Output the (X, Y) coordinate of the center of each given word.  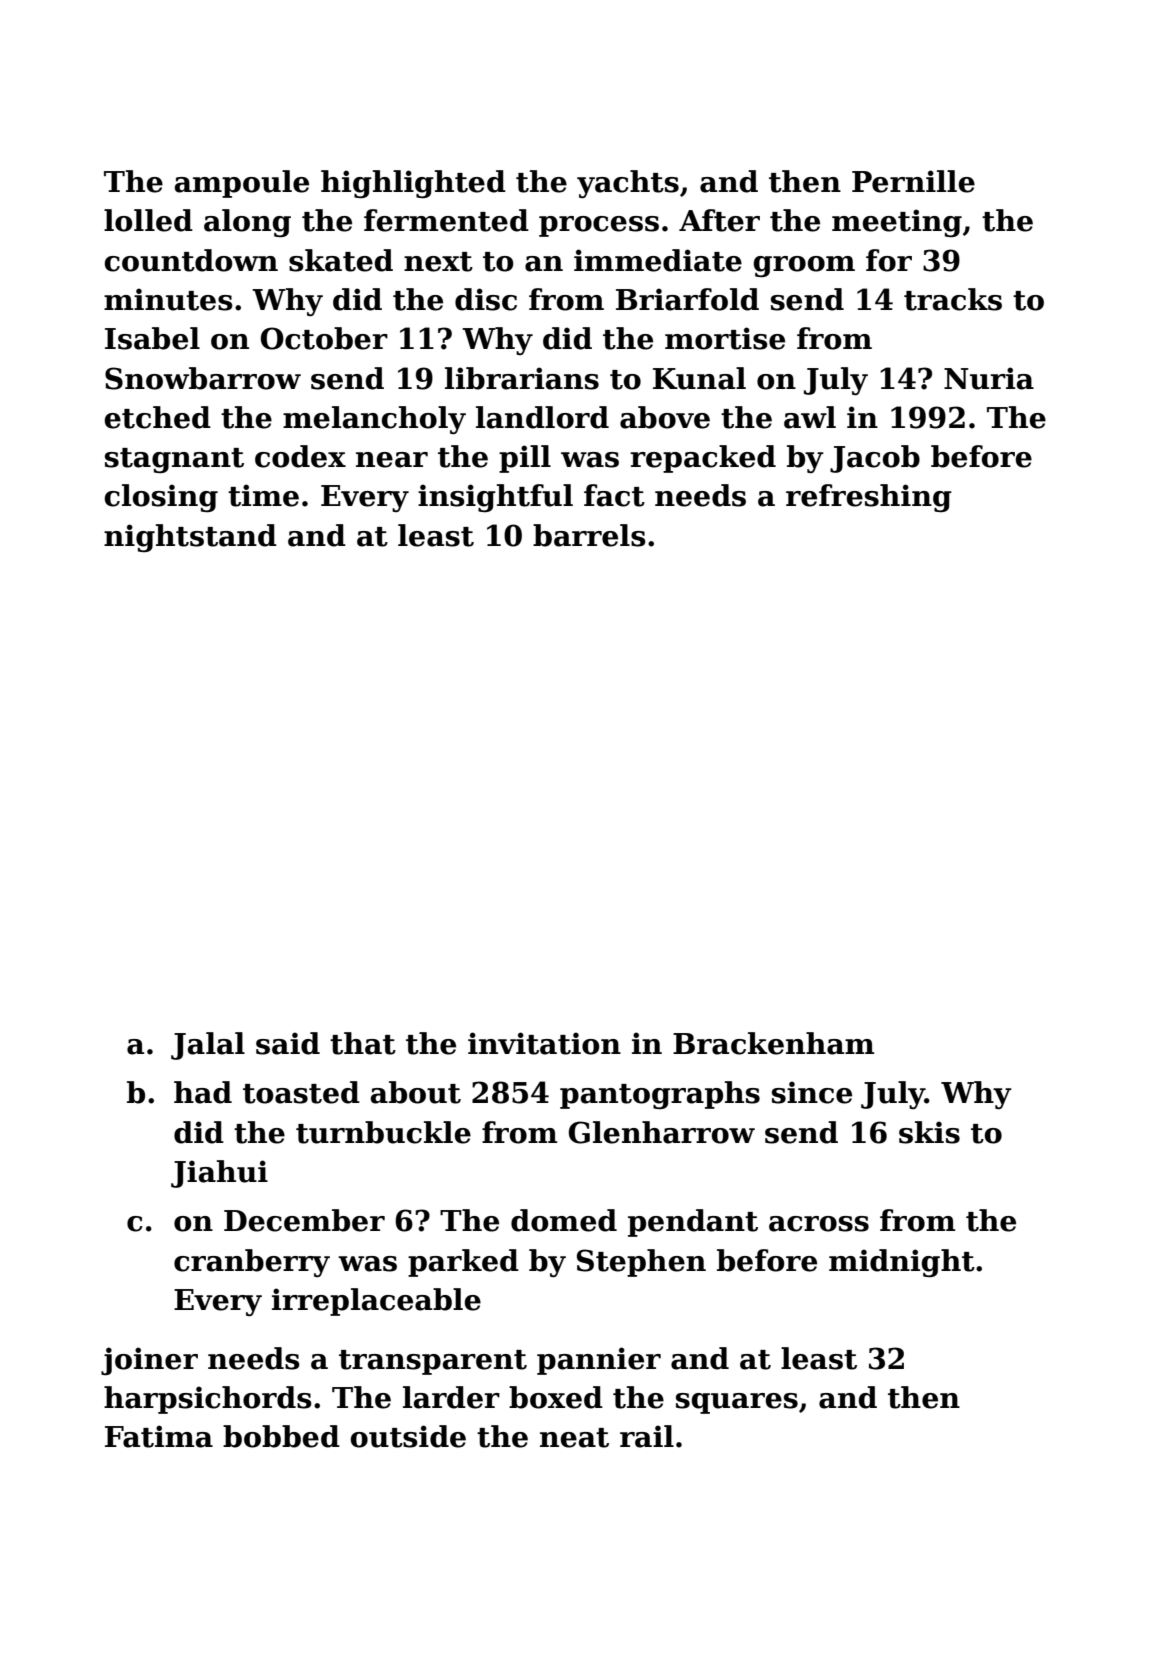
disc (486, 299)
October (324, 338)
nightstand (190, 538)
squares (737, 1403)
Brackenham (773, 1043)
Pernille (913, 181)
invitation (544, 1043)
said (288, 1043)
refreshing (869, 498)
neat (574, 1438)
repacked (703, 459)
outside (408, 1436)
